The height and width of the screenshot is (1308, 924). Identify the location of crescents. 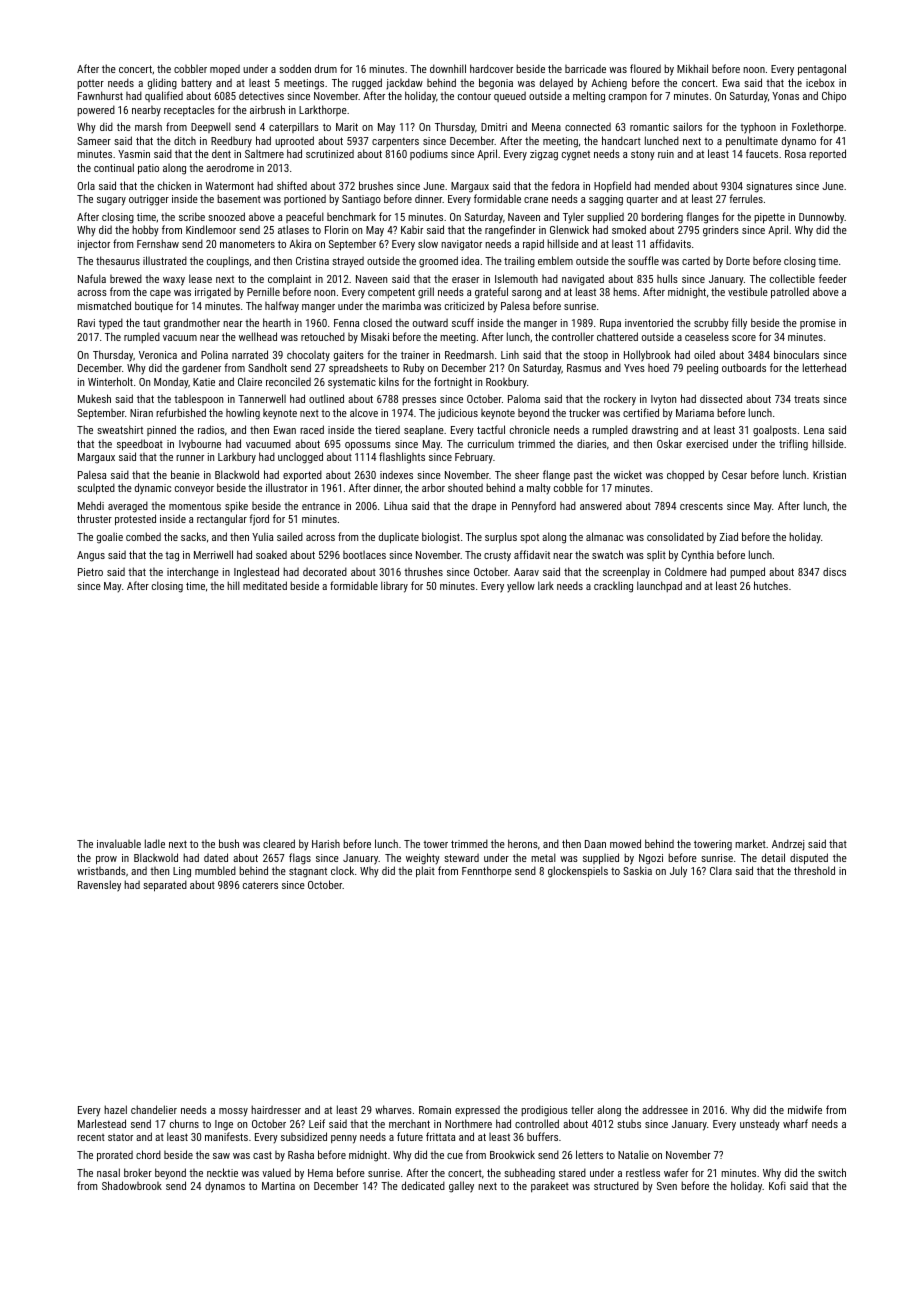
(701, 506).
